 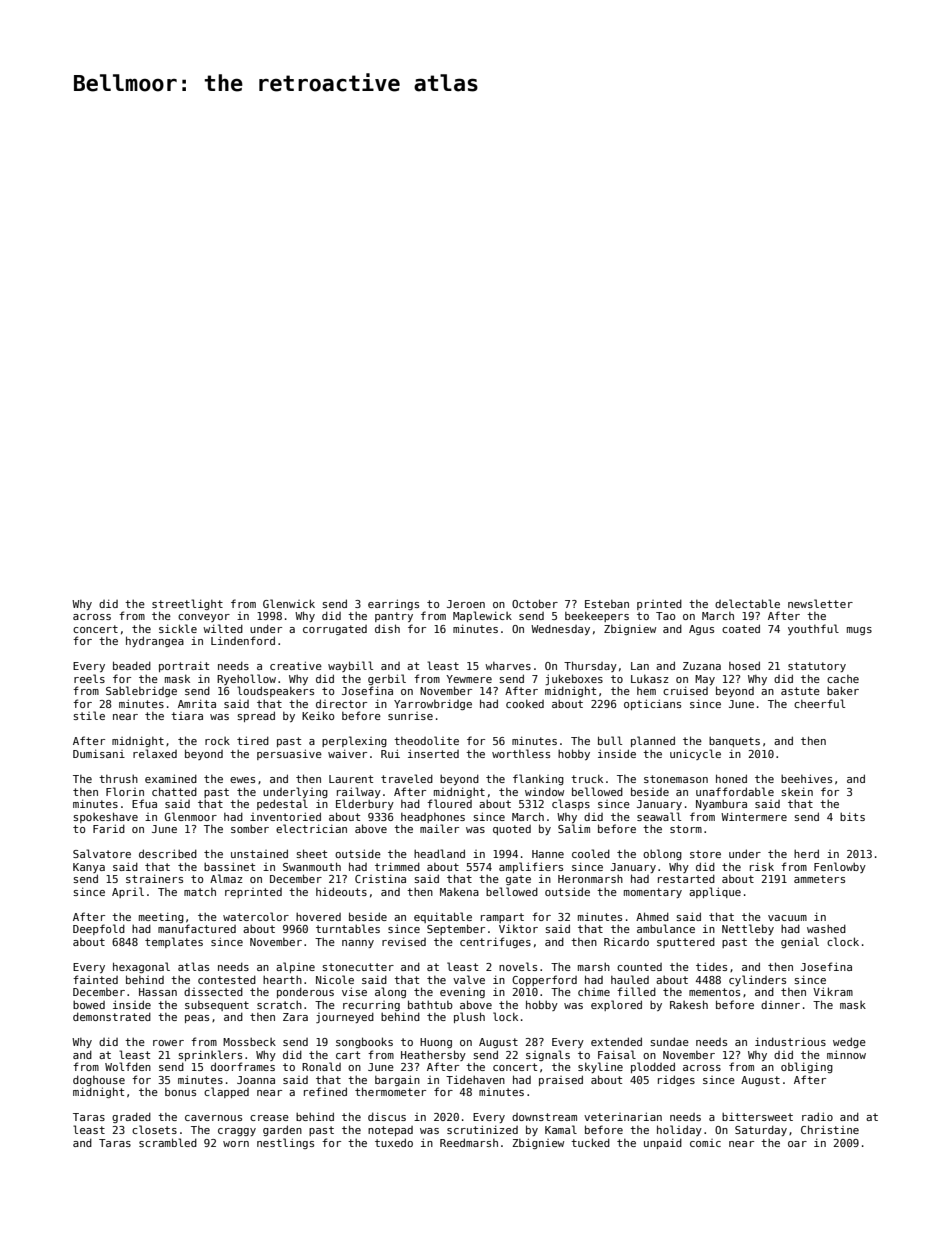 I want to click on dish, so click(x=387, y=628).
